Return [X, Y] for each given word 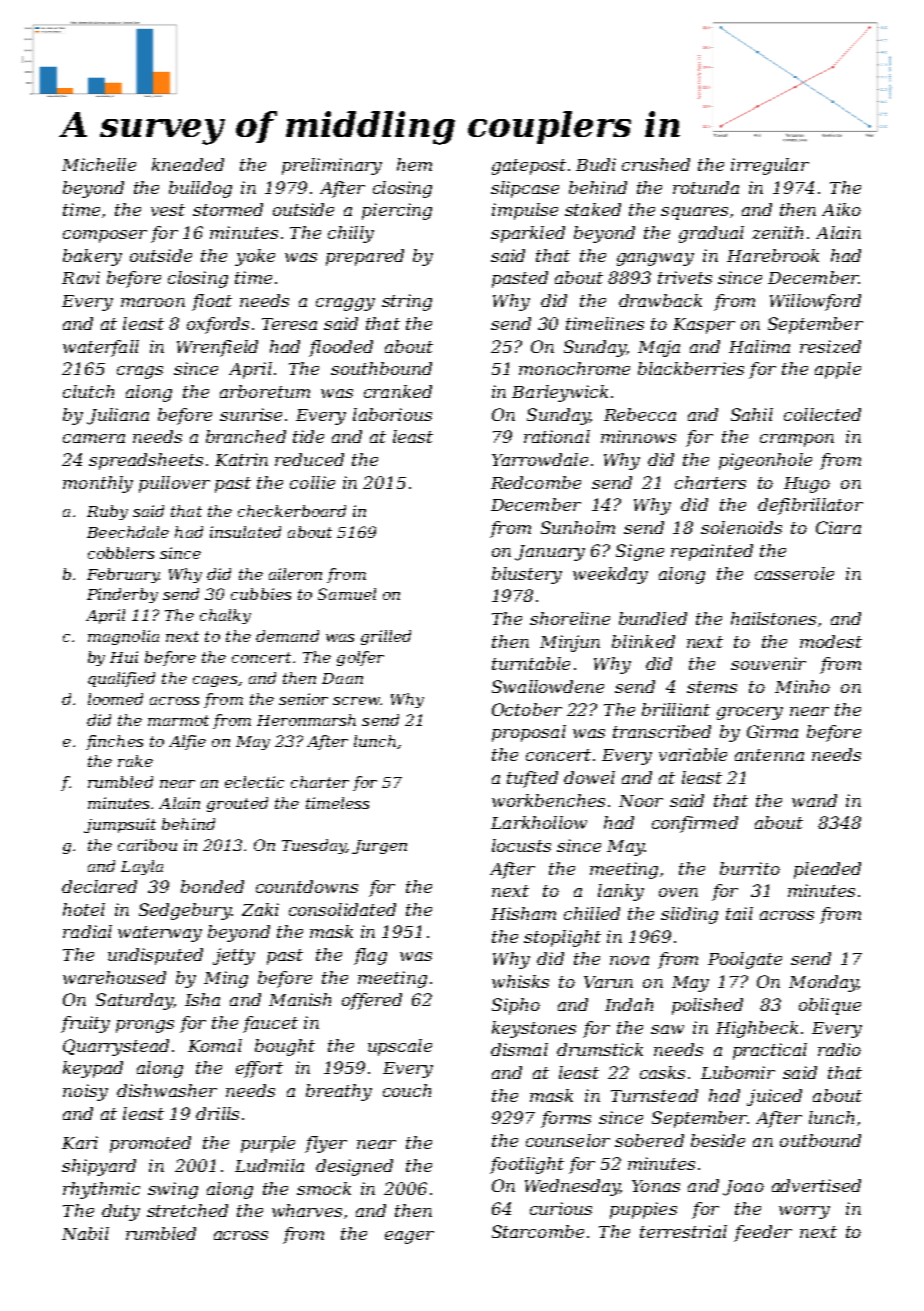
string [407, 302]
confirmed [695, 824]
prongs [145, 1026]
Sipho [516, 1006]
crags [140, 372]
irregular [770, 166]
